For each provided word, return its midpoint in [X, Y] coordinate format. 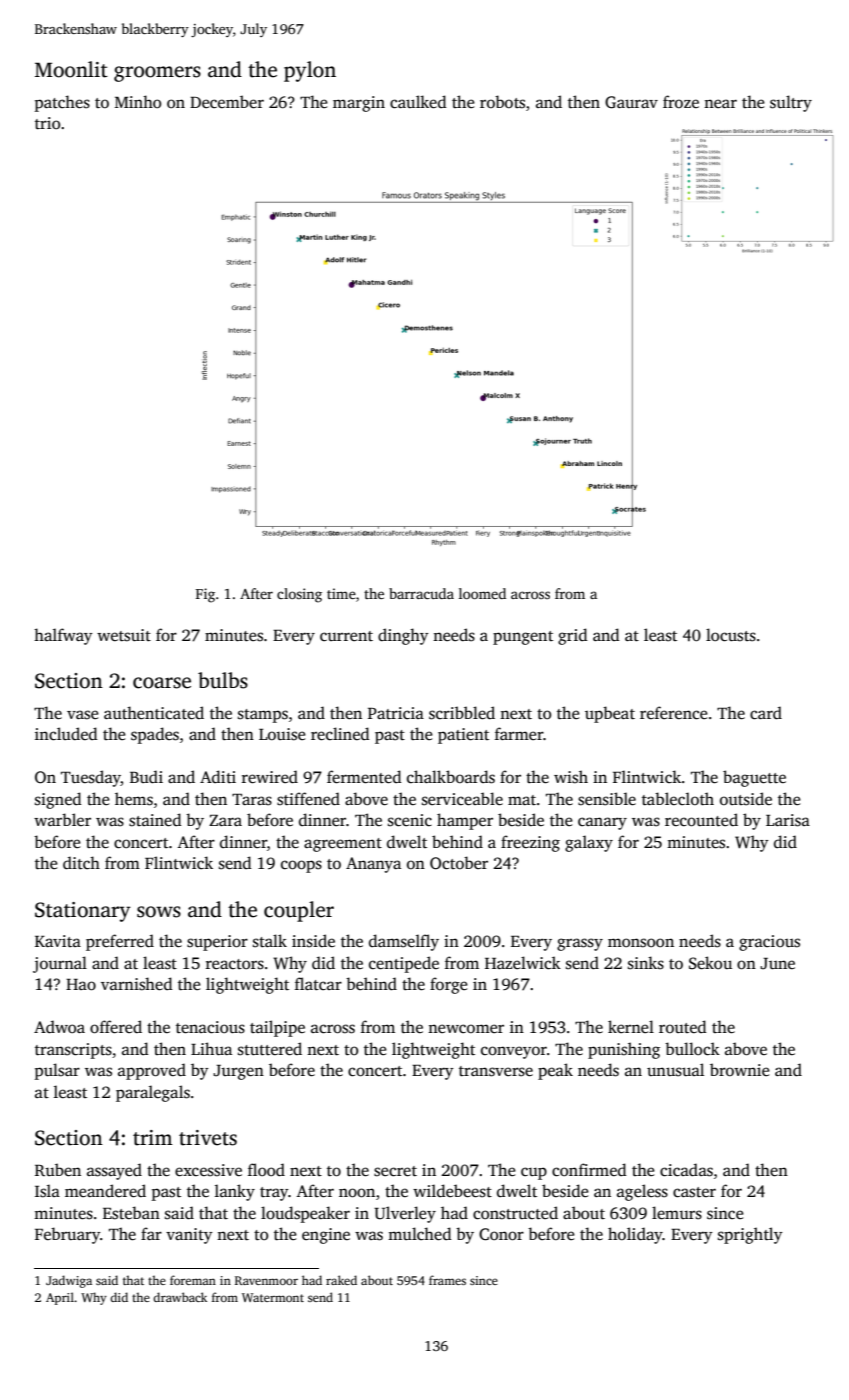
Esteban [131, 1213]
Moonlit [71, 69]
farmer [519, 733]
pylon [310, 71]
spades [155, 735]
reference [674, 713]
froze [681, 101]
